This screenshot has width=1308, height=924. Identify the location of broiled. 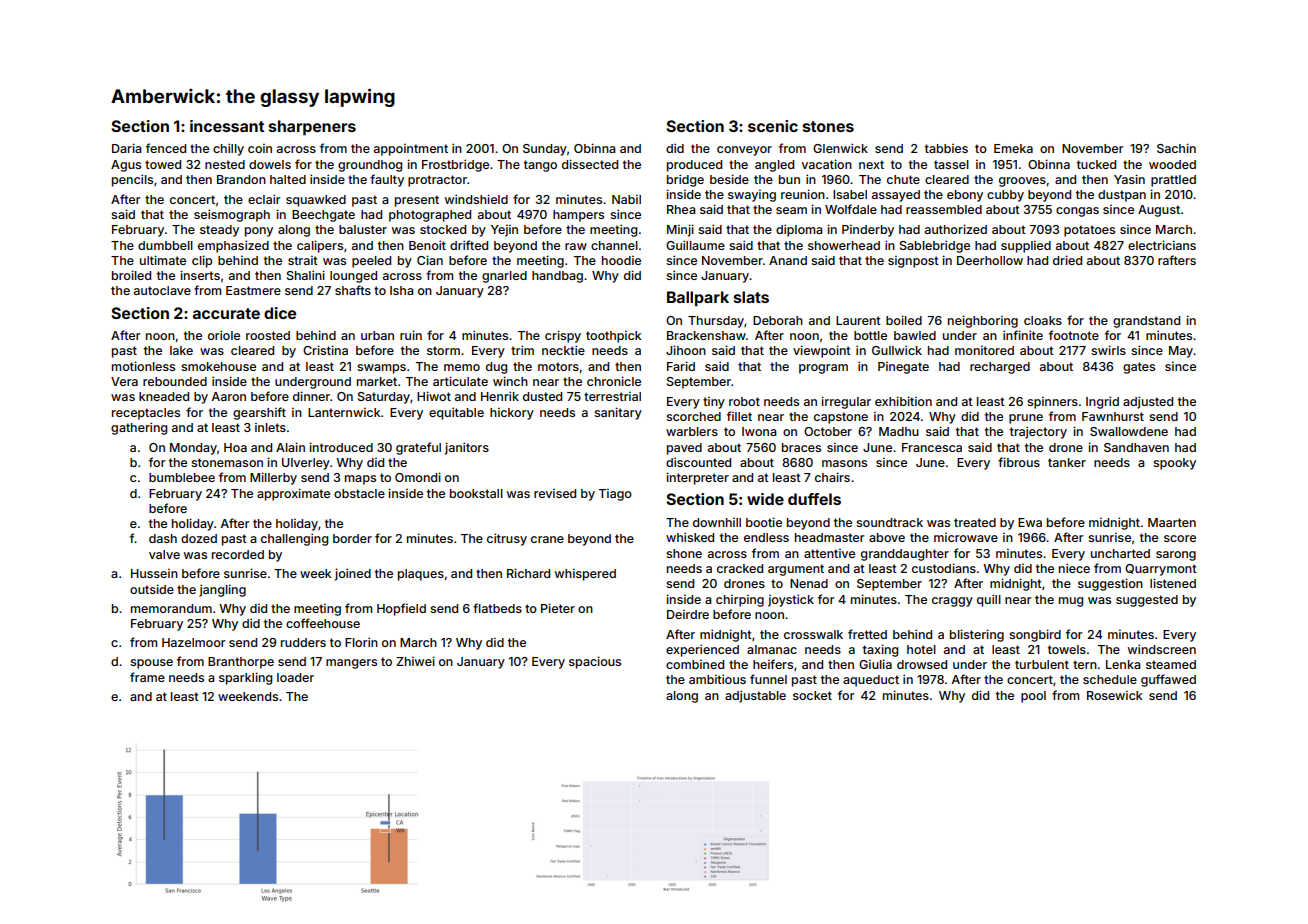
(131, 275).
